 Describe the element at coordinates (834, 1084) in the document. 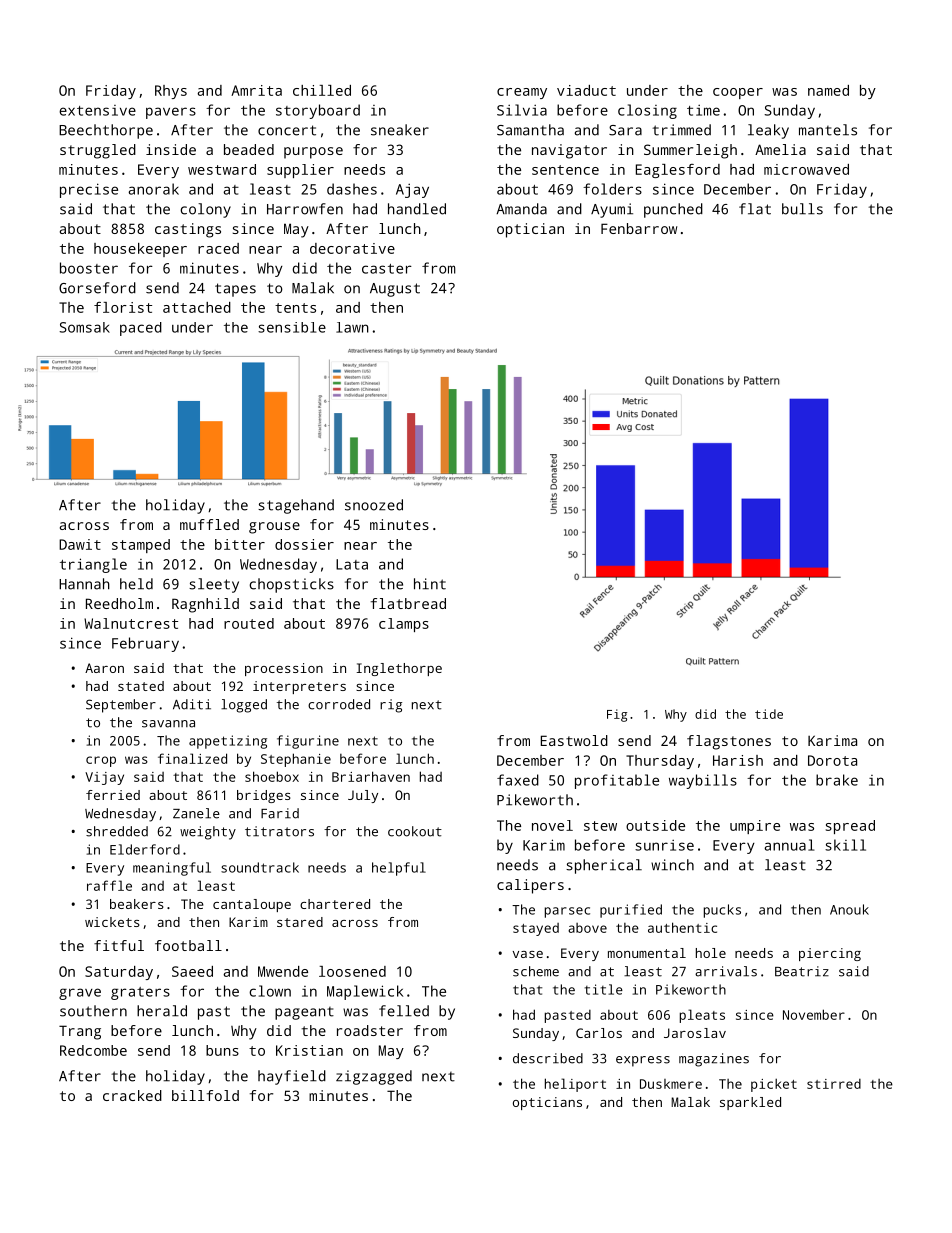

I see `stirred` at that location.
